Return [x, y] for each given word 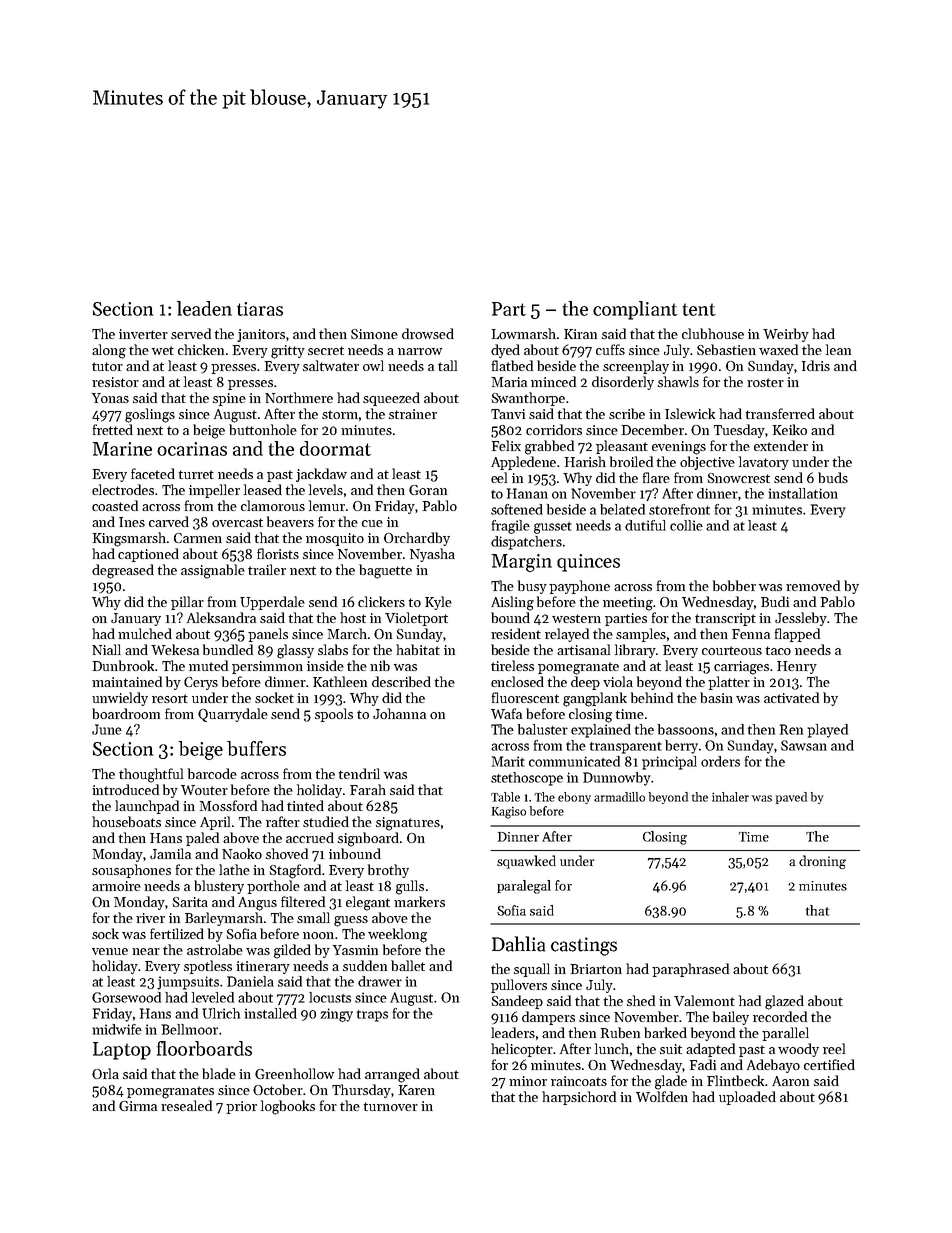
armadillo [619, 797]
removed [813, 585]
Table [505, 797]
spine [229, 399]
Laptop [122, 1051]
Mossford [228, 805]
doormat [335, 448]
